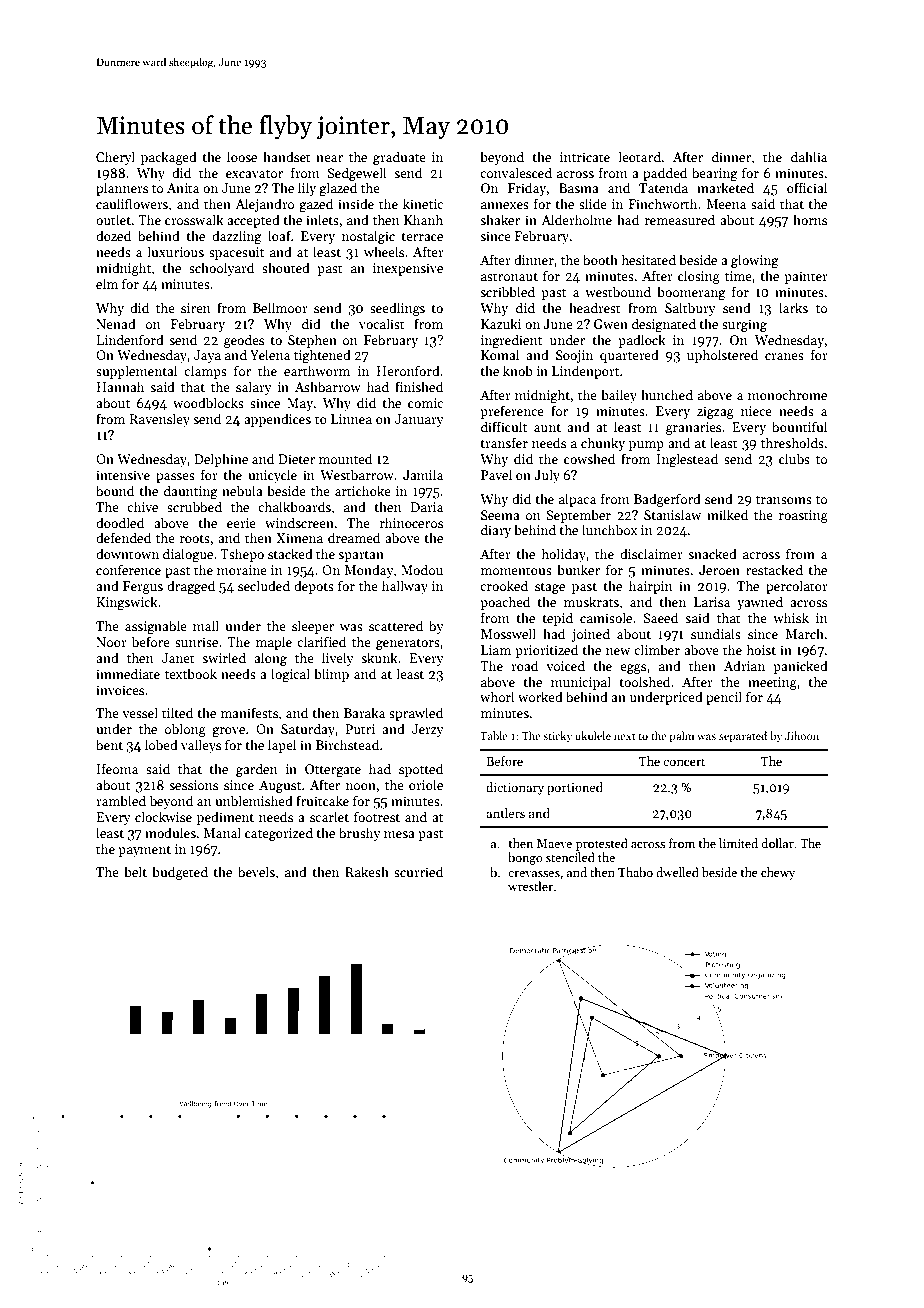 The height and width of the image is (1308, 924). What do you see at coordinates (107, 283) in the image?
I see `elm` at bounding box center [107, 283].
